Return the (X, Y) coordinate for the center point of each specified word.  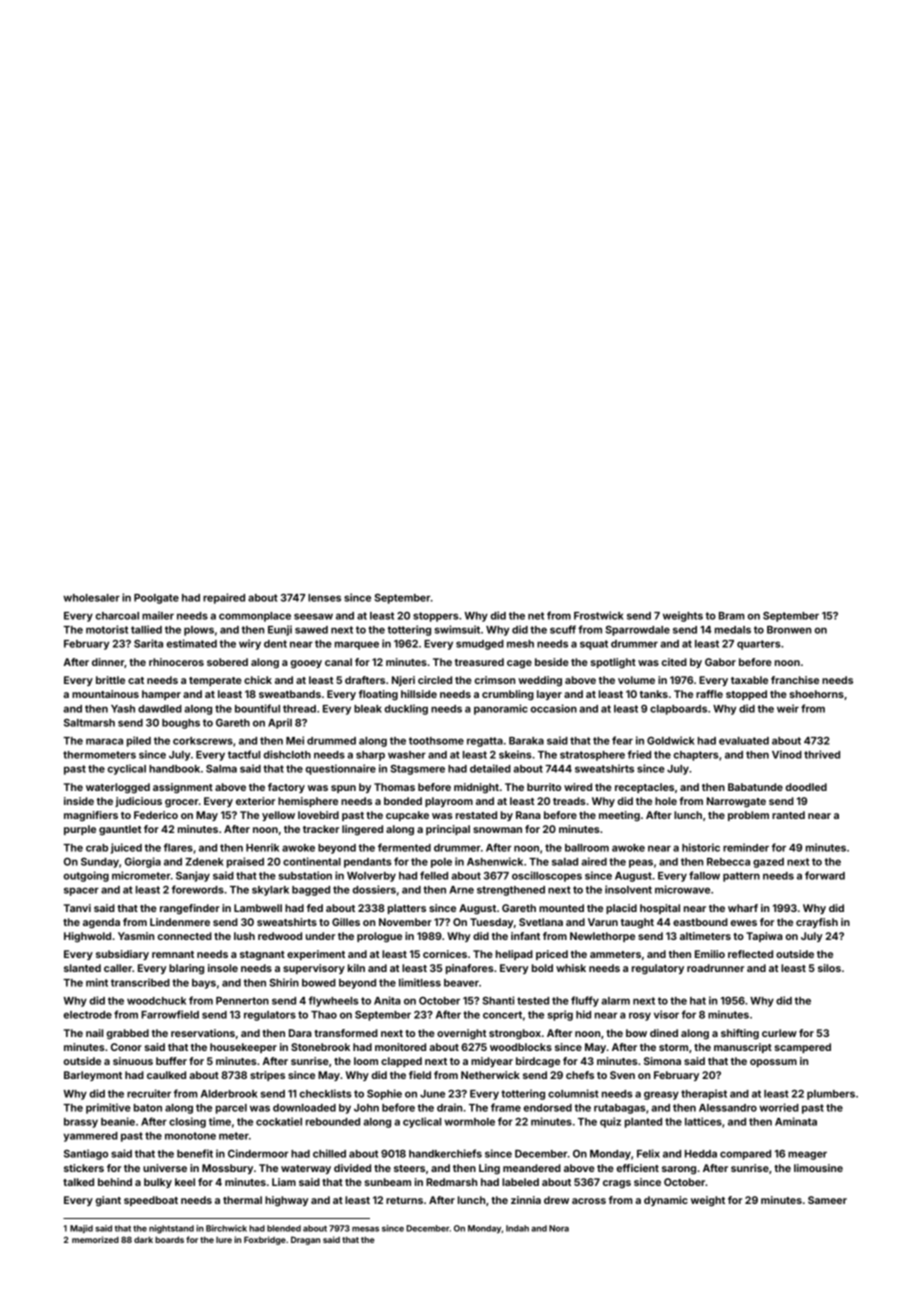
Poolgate (156, 599)
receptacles (644, 788)
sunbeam (388, 1182)
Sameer (827, 1200)
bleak (368, 709)
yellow (278, 816)
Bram (732, 616)
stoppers (436, 617)
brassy (81, 1123)
